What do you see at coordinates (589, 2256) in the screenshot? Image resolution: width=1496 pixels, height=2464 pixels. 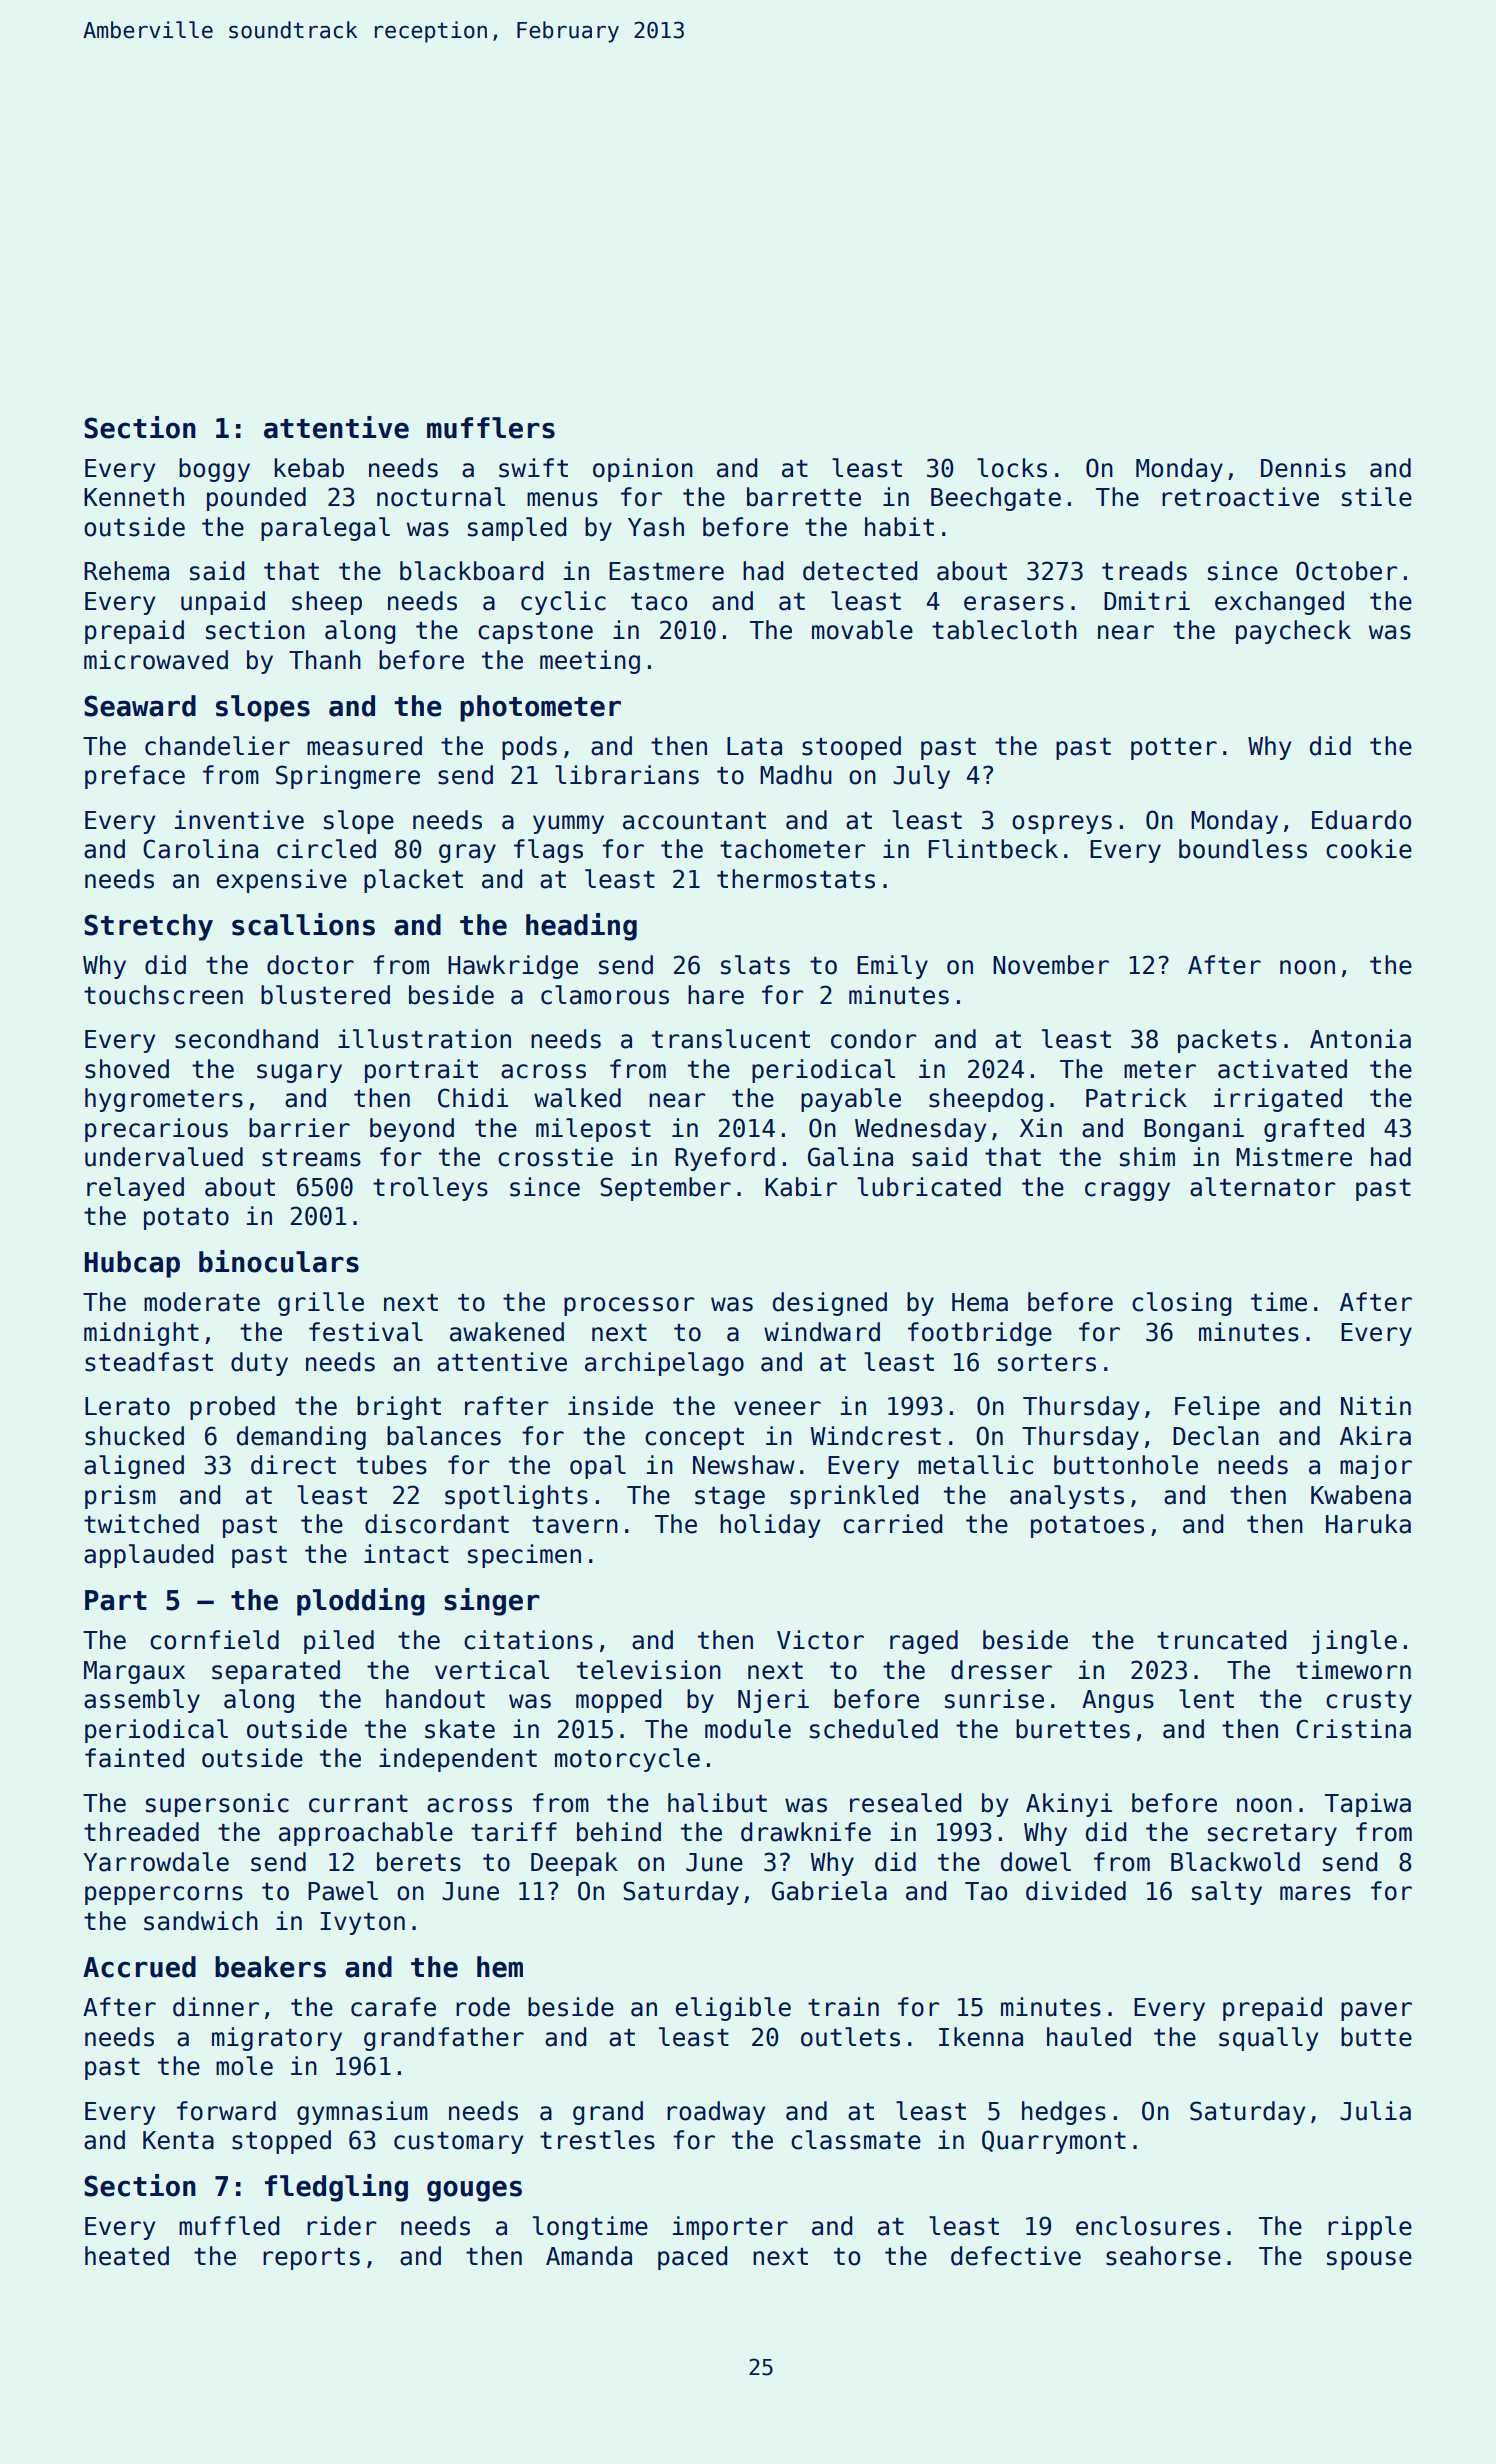 I see `Amanda` at bounding box center [589, 2256].
